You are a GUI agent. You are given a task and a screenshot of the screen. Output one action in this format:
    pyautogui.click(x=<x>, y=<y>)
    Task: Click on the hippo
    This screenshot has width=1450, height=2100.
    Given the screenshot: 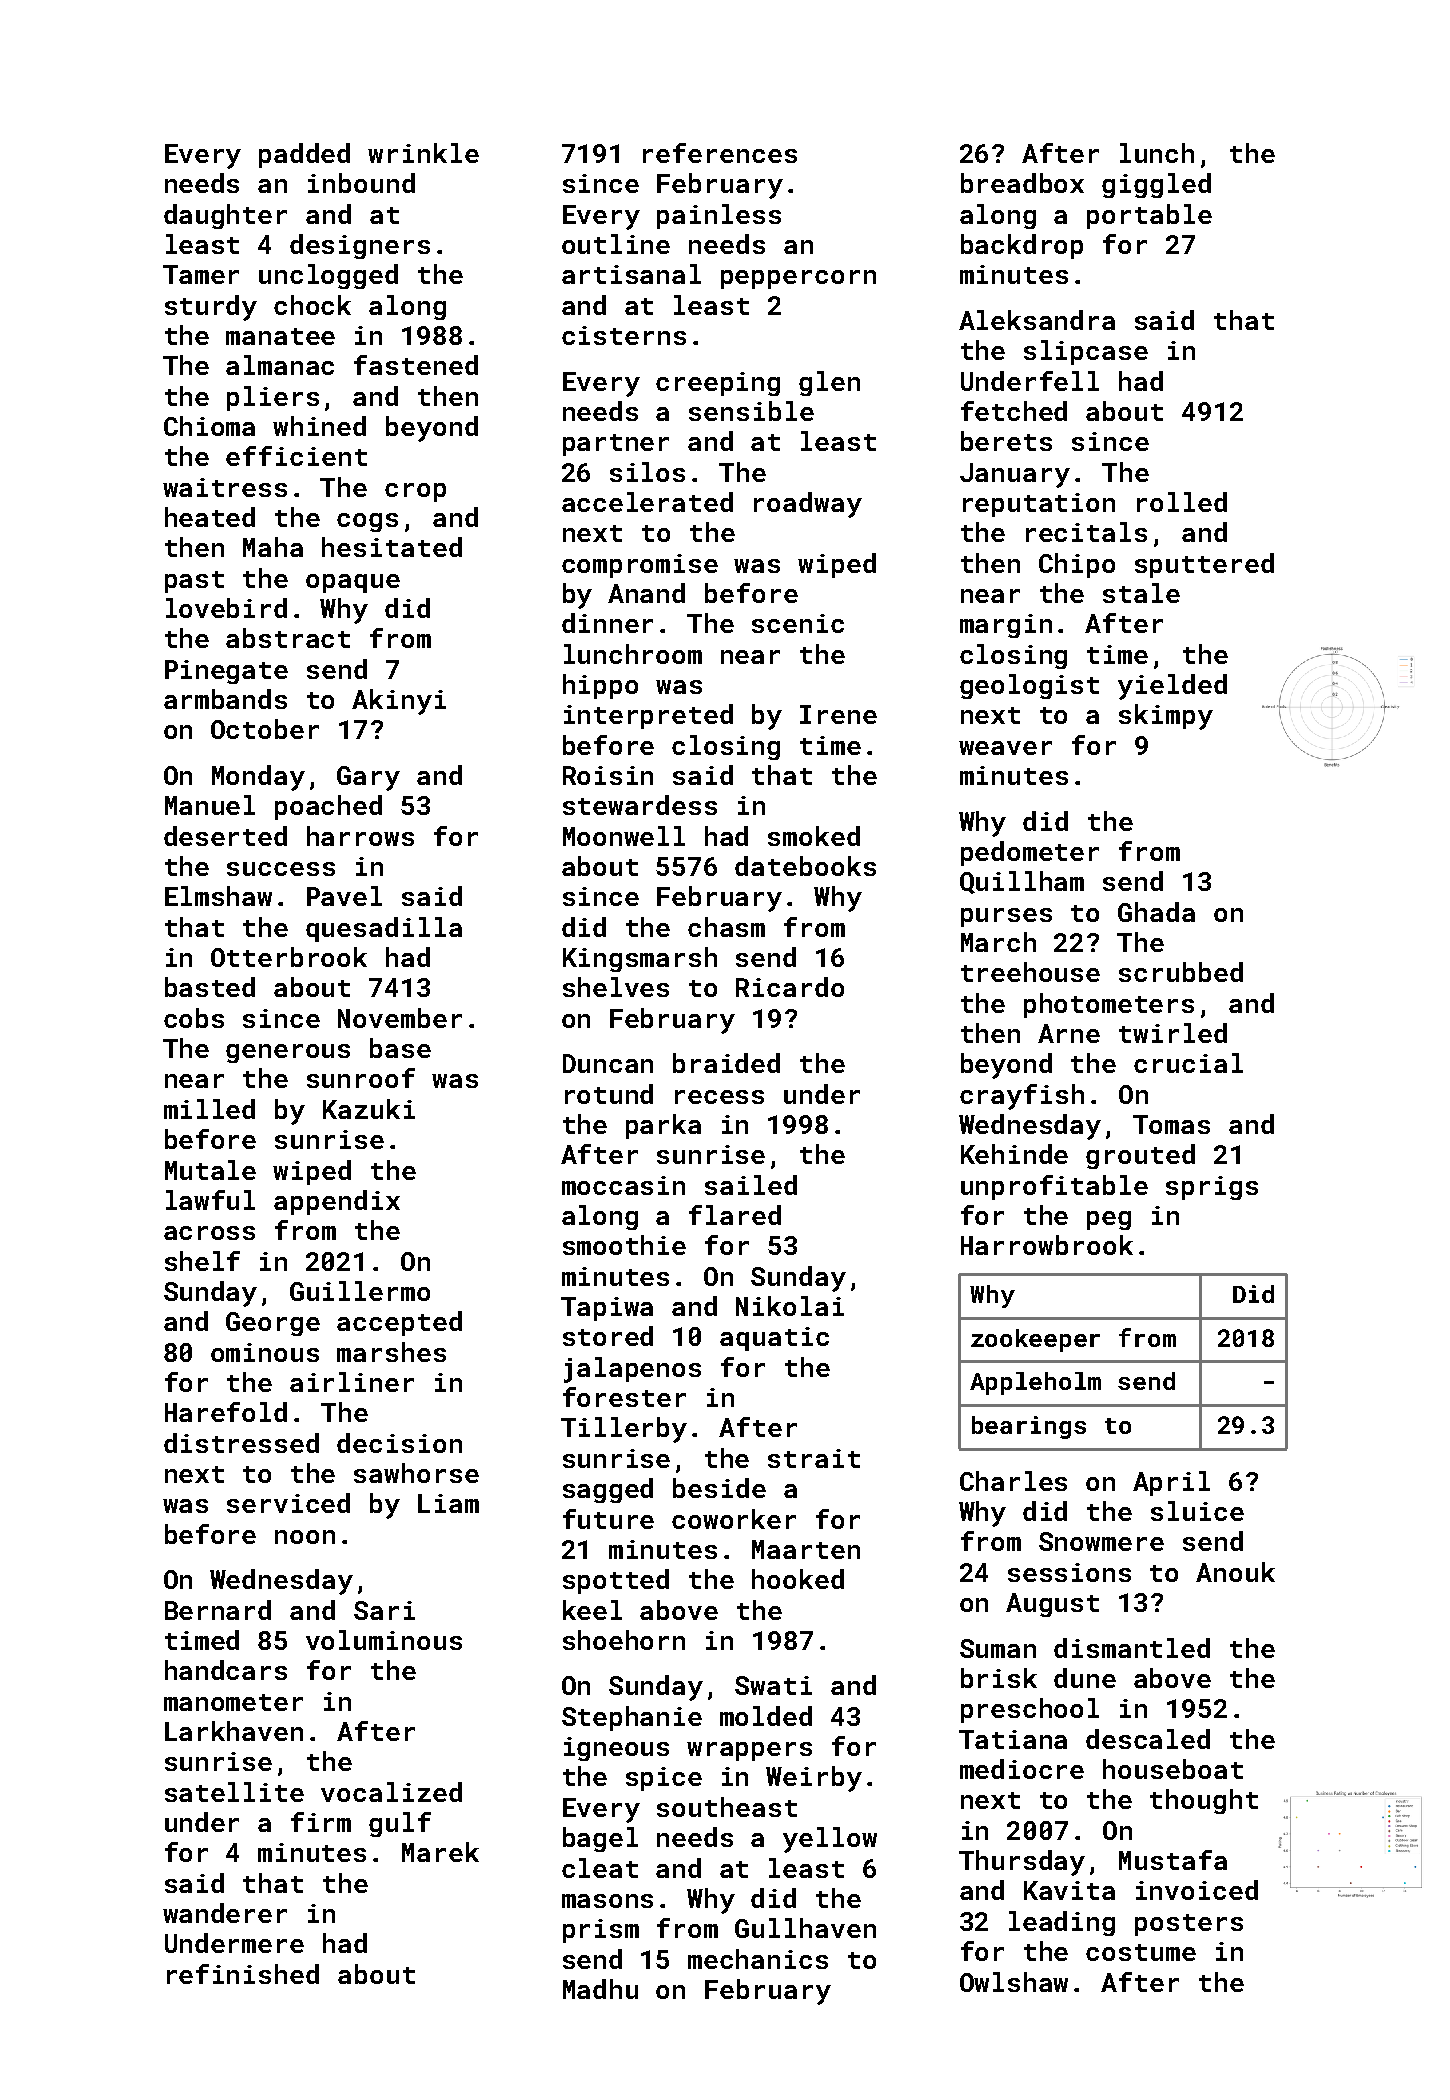 What is the action you would take?
    pyautogui.click(x=600, y=686)
